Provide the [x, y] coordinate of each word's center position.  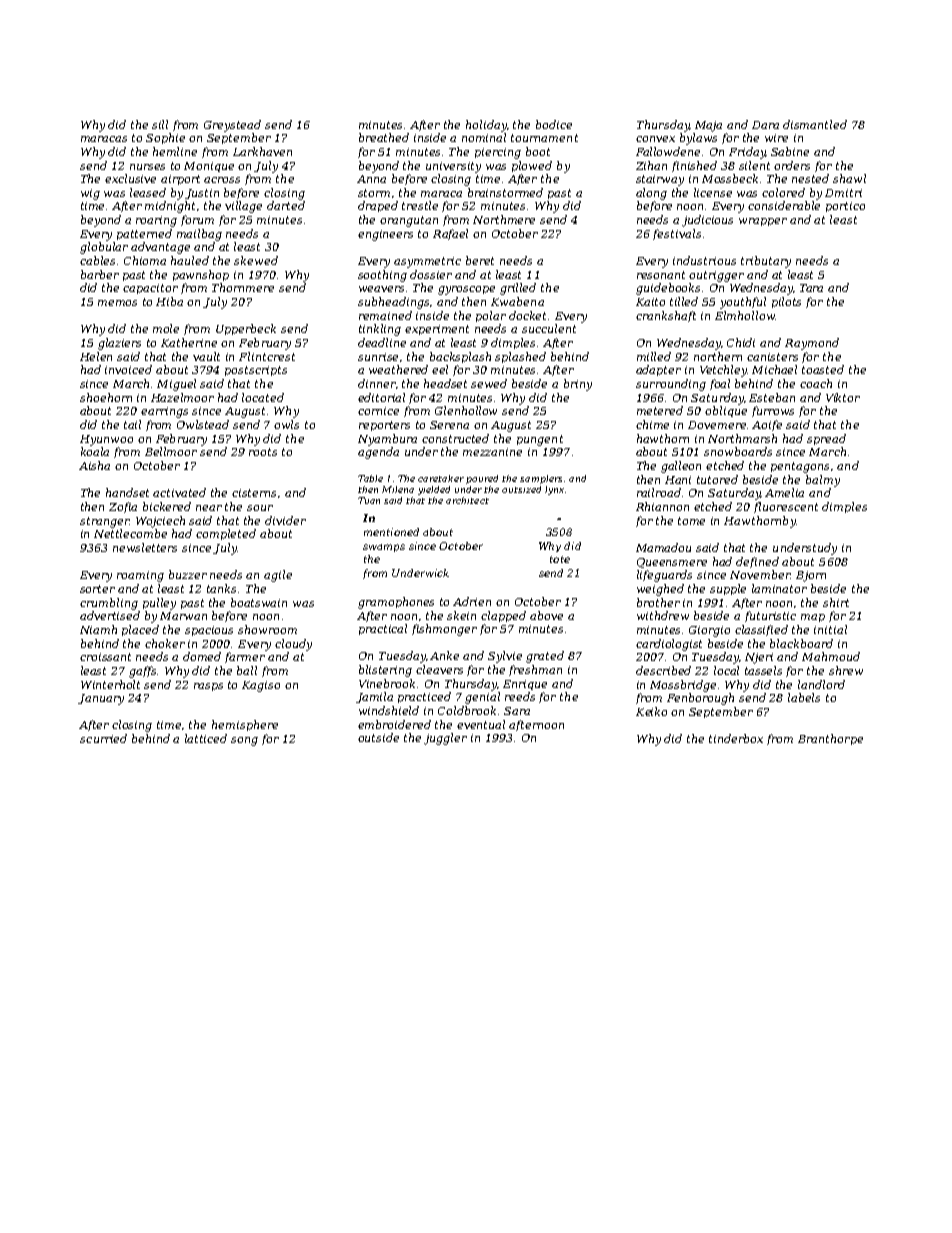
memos [117, 303]
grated [545, 657]
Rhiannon [662, 506]
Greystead [232, 126]
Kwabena [517, 301]
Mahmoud [831, 656]
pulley [159, 604]
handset [127, 492]
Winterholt [110, 684]
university [453, 167]
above [546, 615]
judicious [707, 221]
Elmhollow [745, 315]
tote [560, 559]
